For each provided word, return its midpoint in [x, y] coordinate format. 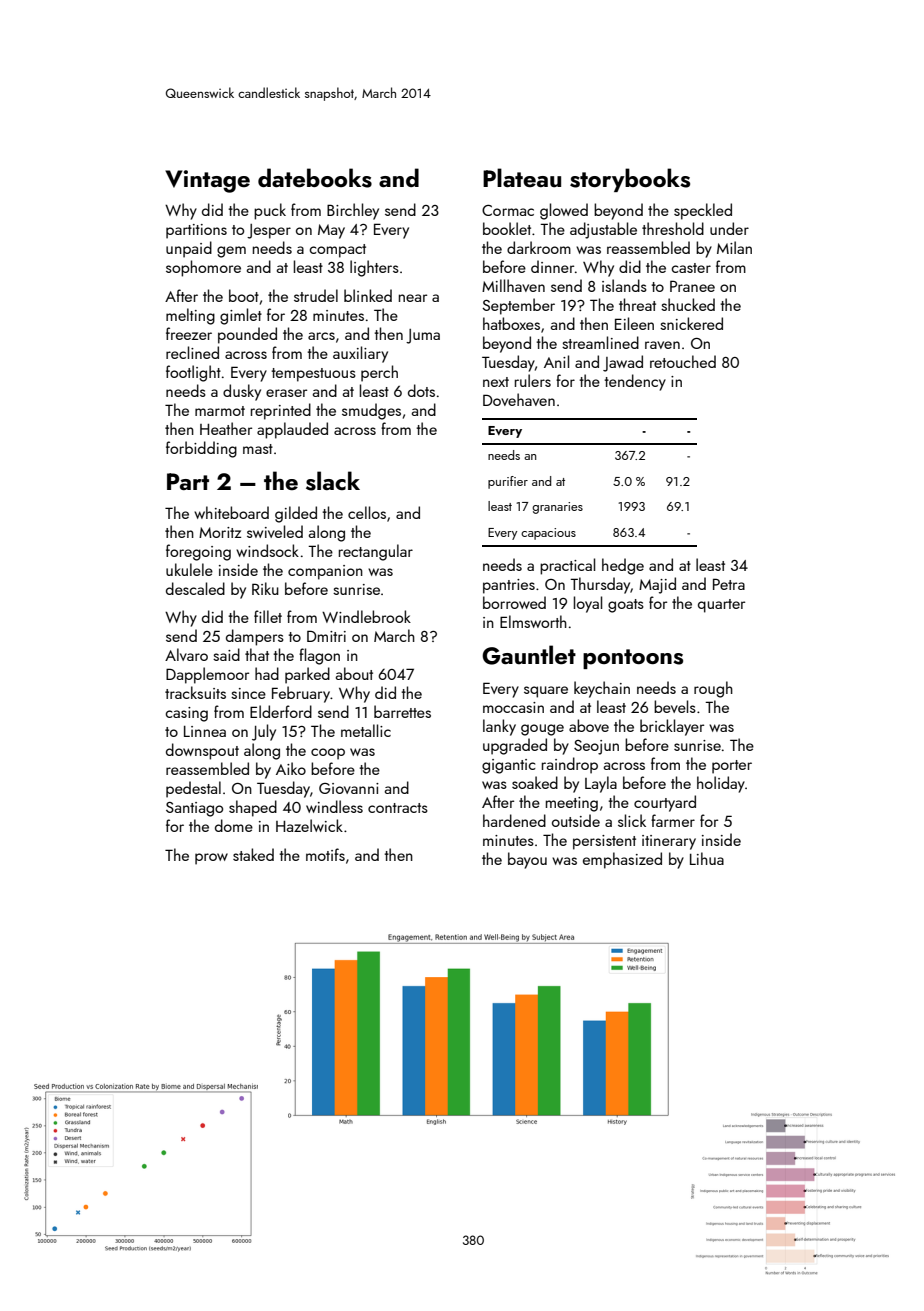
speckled [703, 211]
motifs [325, 854]
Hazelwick [309, 825]
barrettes [402, 711]
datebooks [315, 178]
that [257, 654]
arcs [321, 336]
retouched [683, 361]
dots [421, 390]
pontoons [633, 659]
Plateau [522, 178]
